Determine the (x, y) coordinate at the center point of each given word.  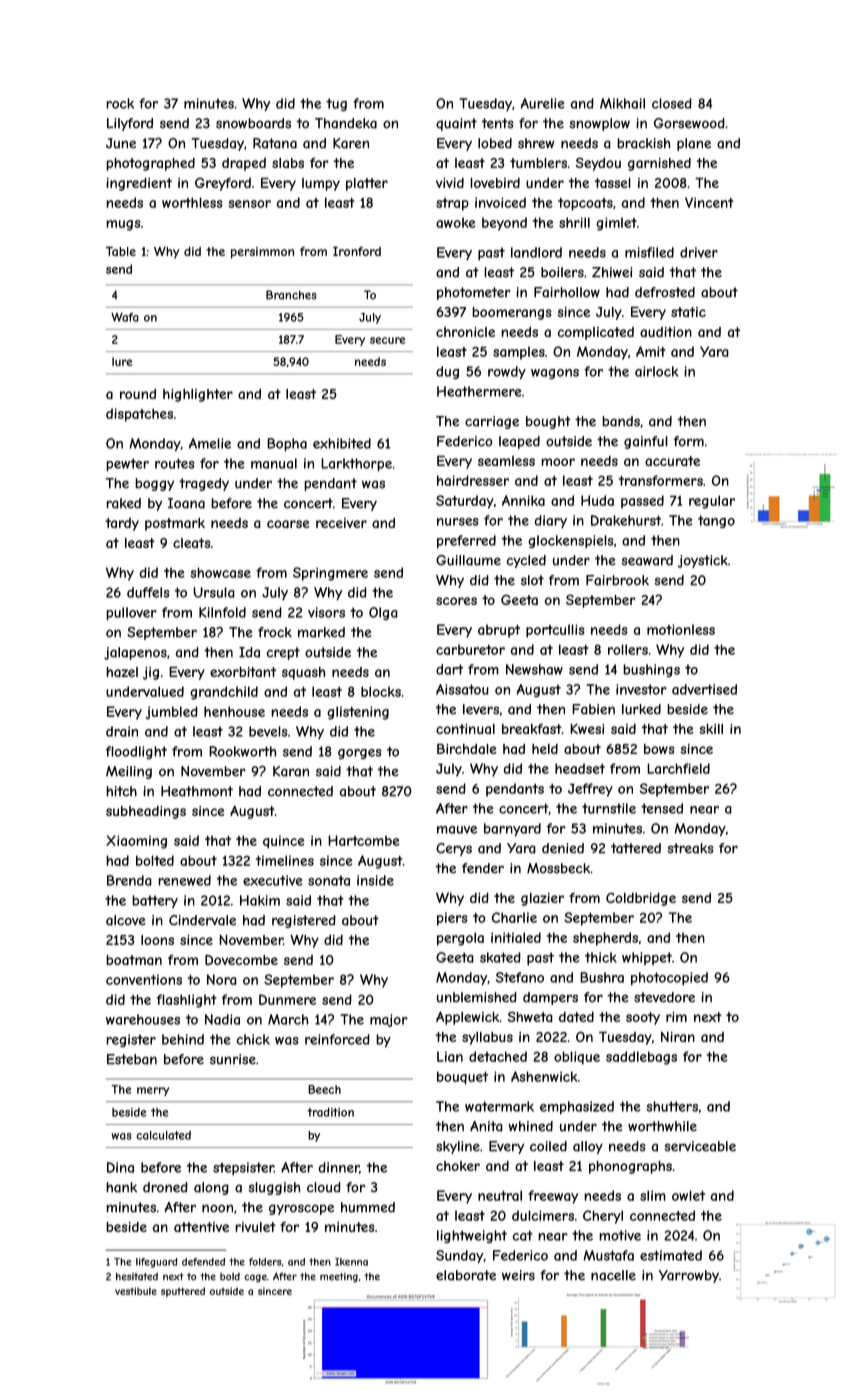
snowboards (253, 123)
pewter (127, 464)
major (389, 1020)
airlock (656, 371)
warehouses (143, 1019)
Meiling (129, 772)
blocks (381, 691)
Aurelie (542, 103)
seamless (506, 461)
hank (121, 1187)
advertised (704, 689)
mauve (457, 830)
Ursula (214, 592)
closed (672, 103)
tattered (636, 848)
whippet (647, 958)
